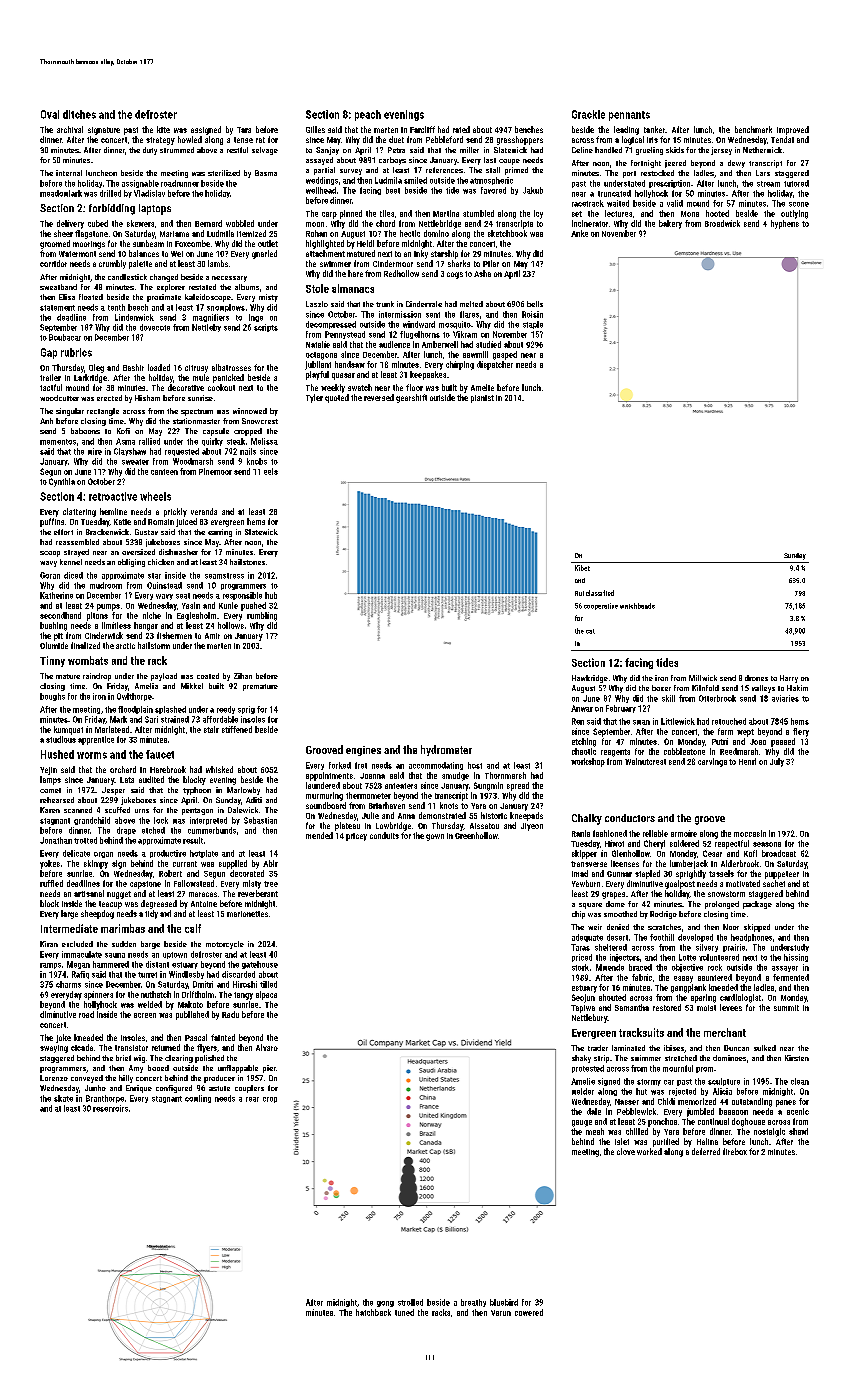 This screenshot has height=1400, width=849. I want to click on Yasin, so click(191, 605).
